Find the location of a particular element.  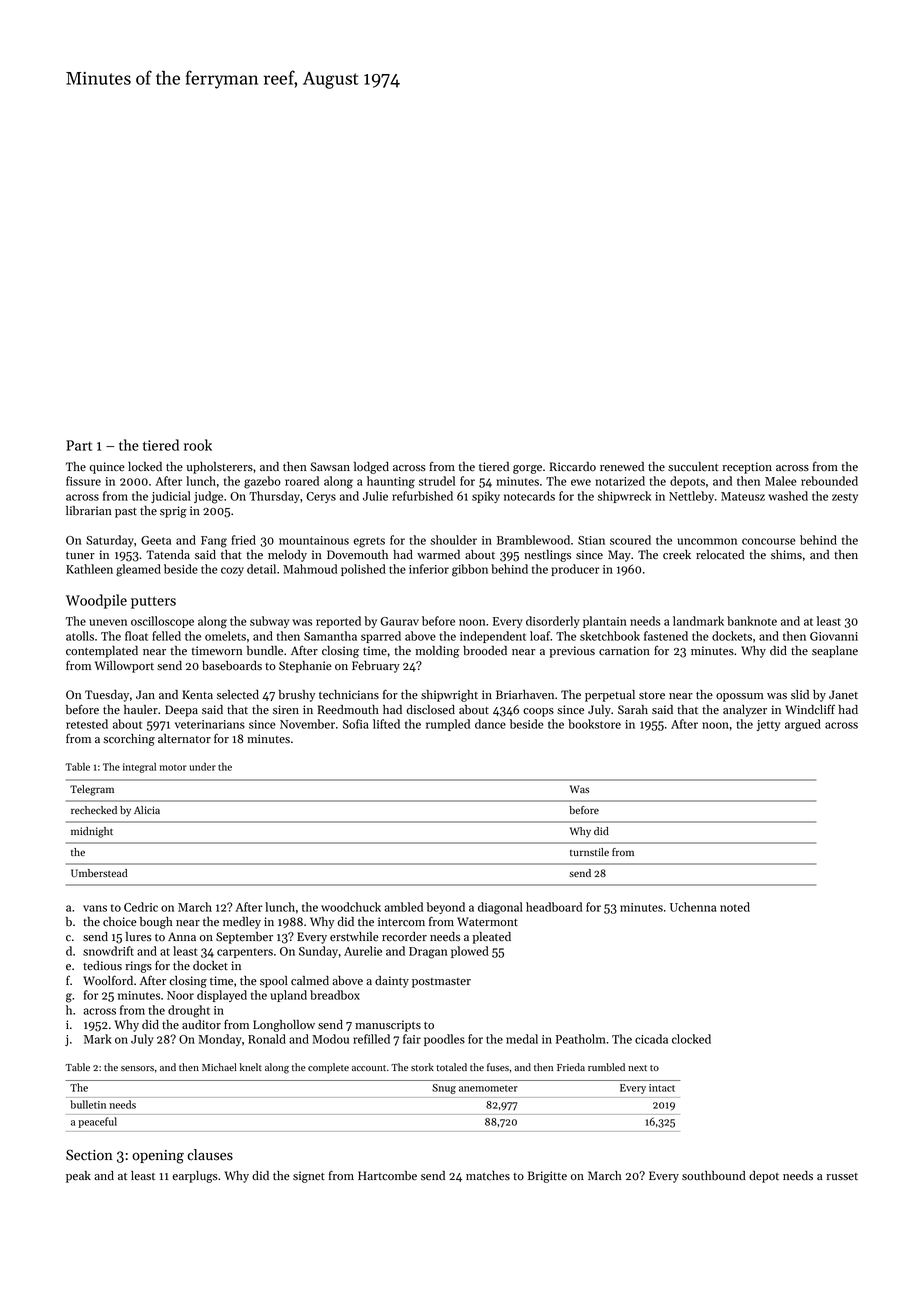

strudel is located at coordinates (437, 481).
